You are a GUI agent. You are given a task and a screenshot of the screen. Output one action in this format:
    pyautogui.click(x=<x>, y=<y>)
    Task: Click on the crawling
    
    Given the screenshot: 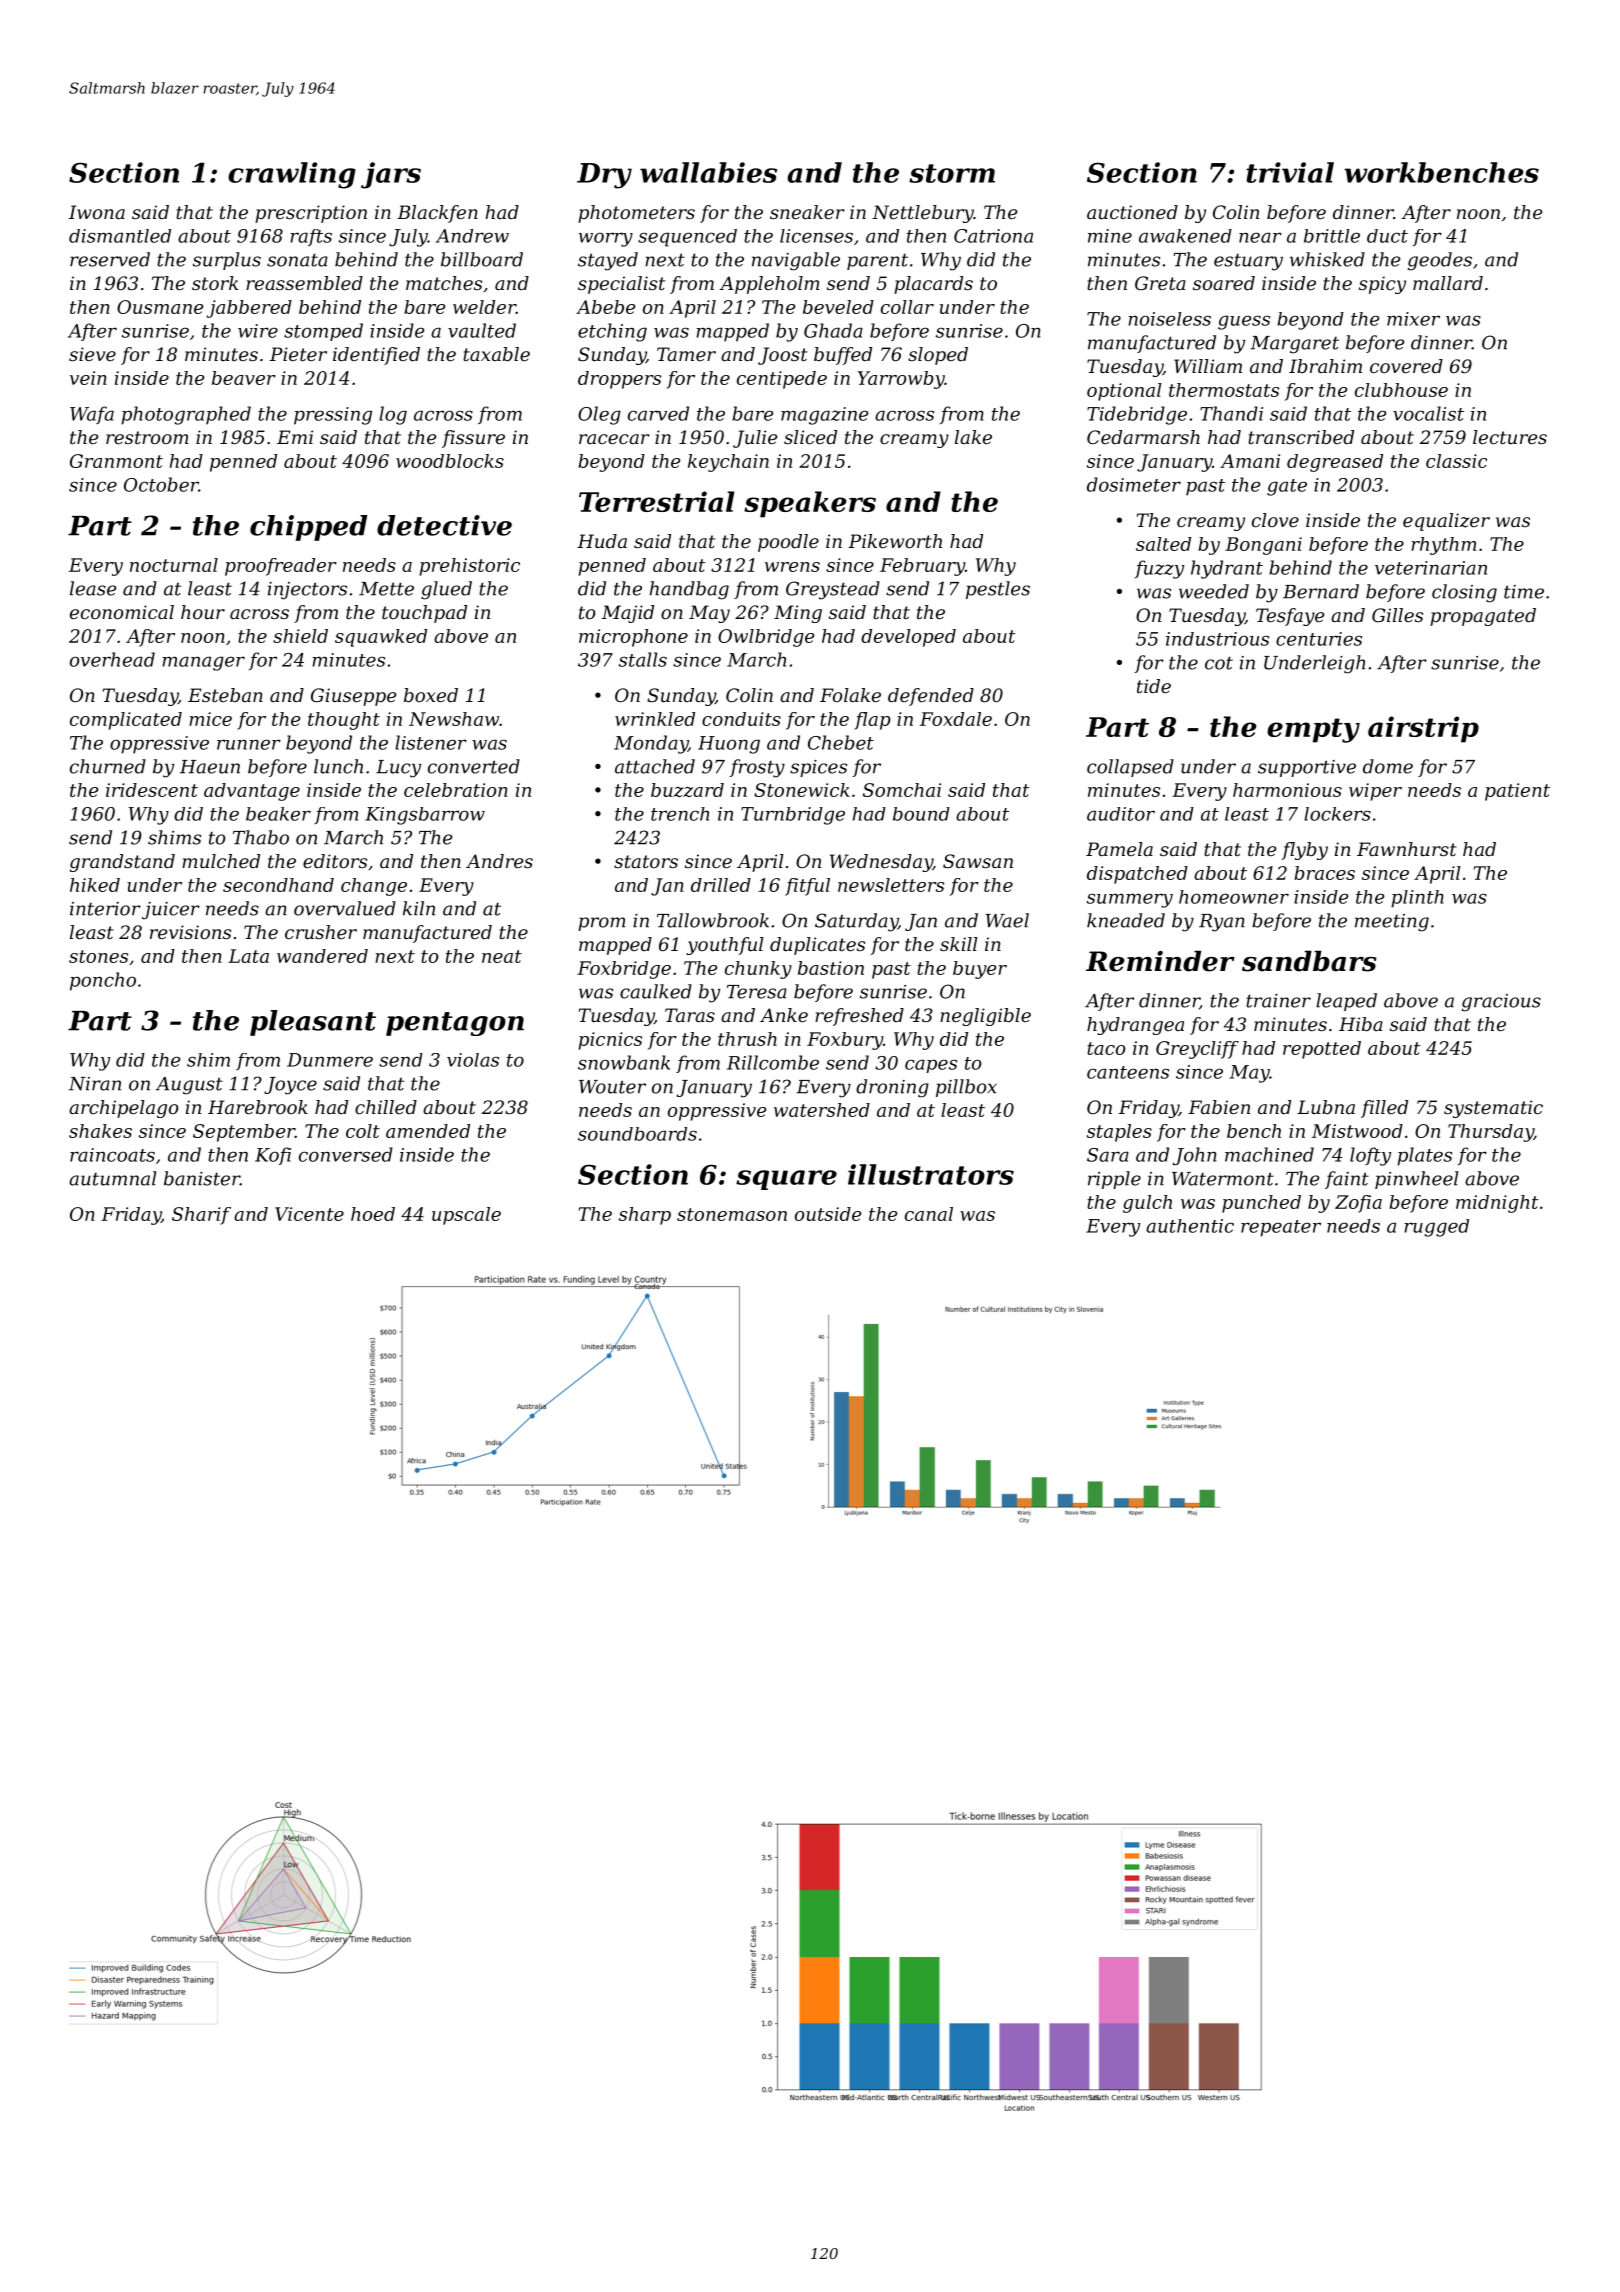 What is the action you would take?
    pyautogui.click(x=292, y=175)
